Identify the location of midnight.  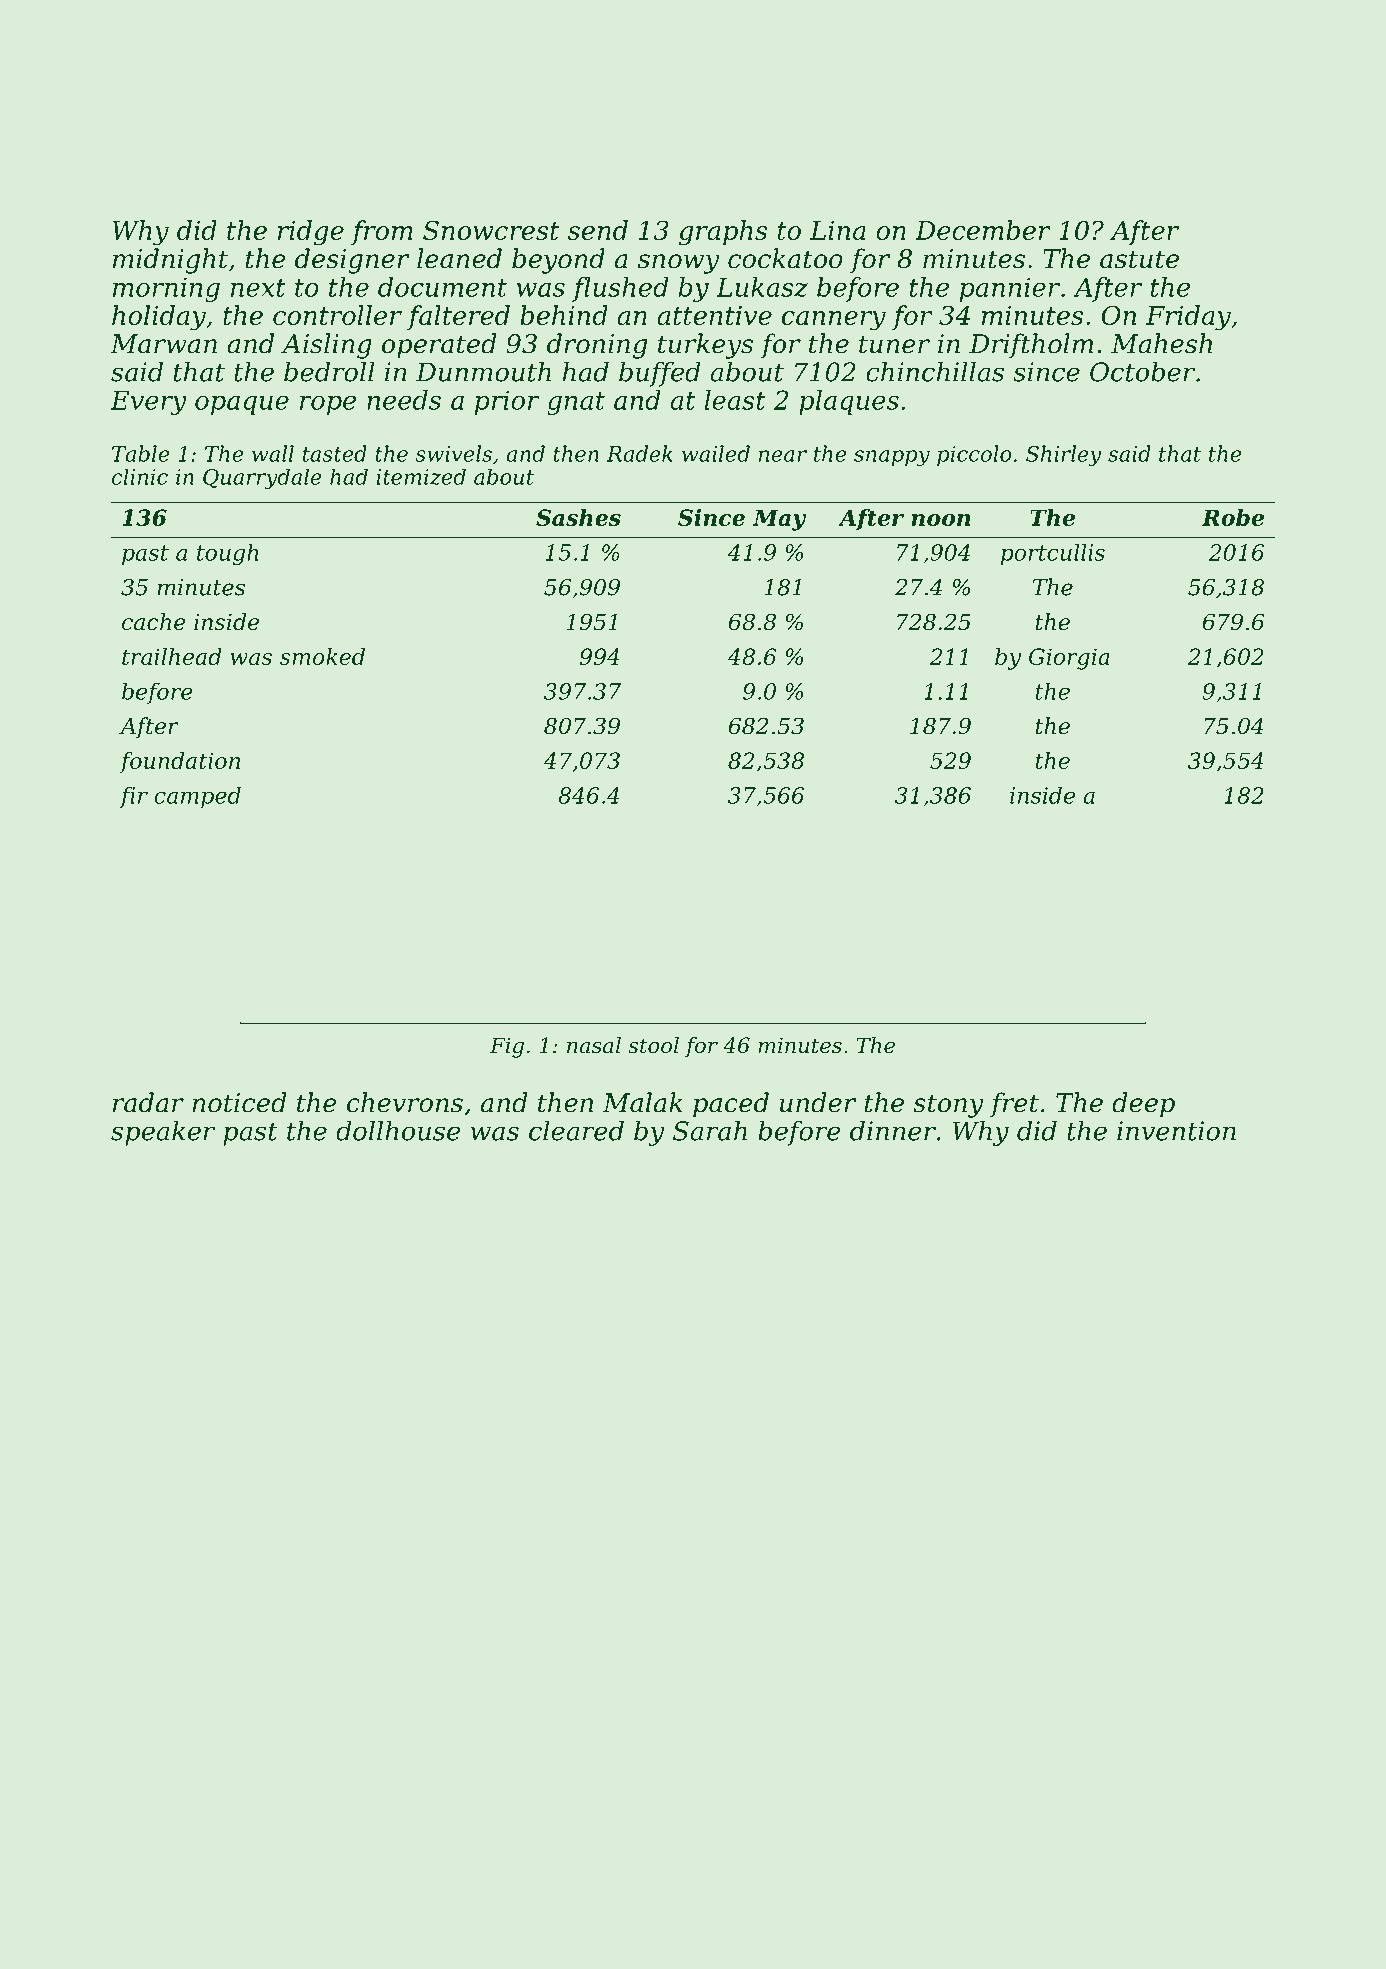
(170, 261).
